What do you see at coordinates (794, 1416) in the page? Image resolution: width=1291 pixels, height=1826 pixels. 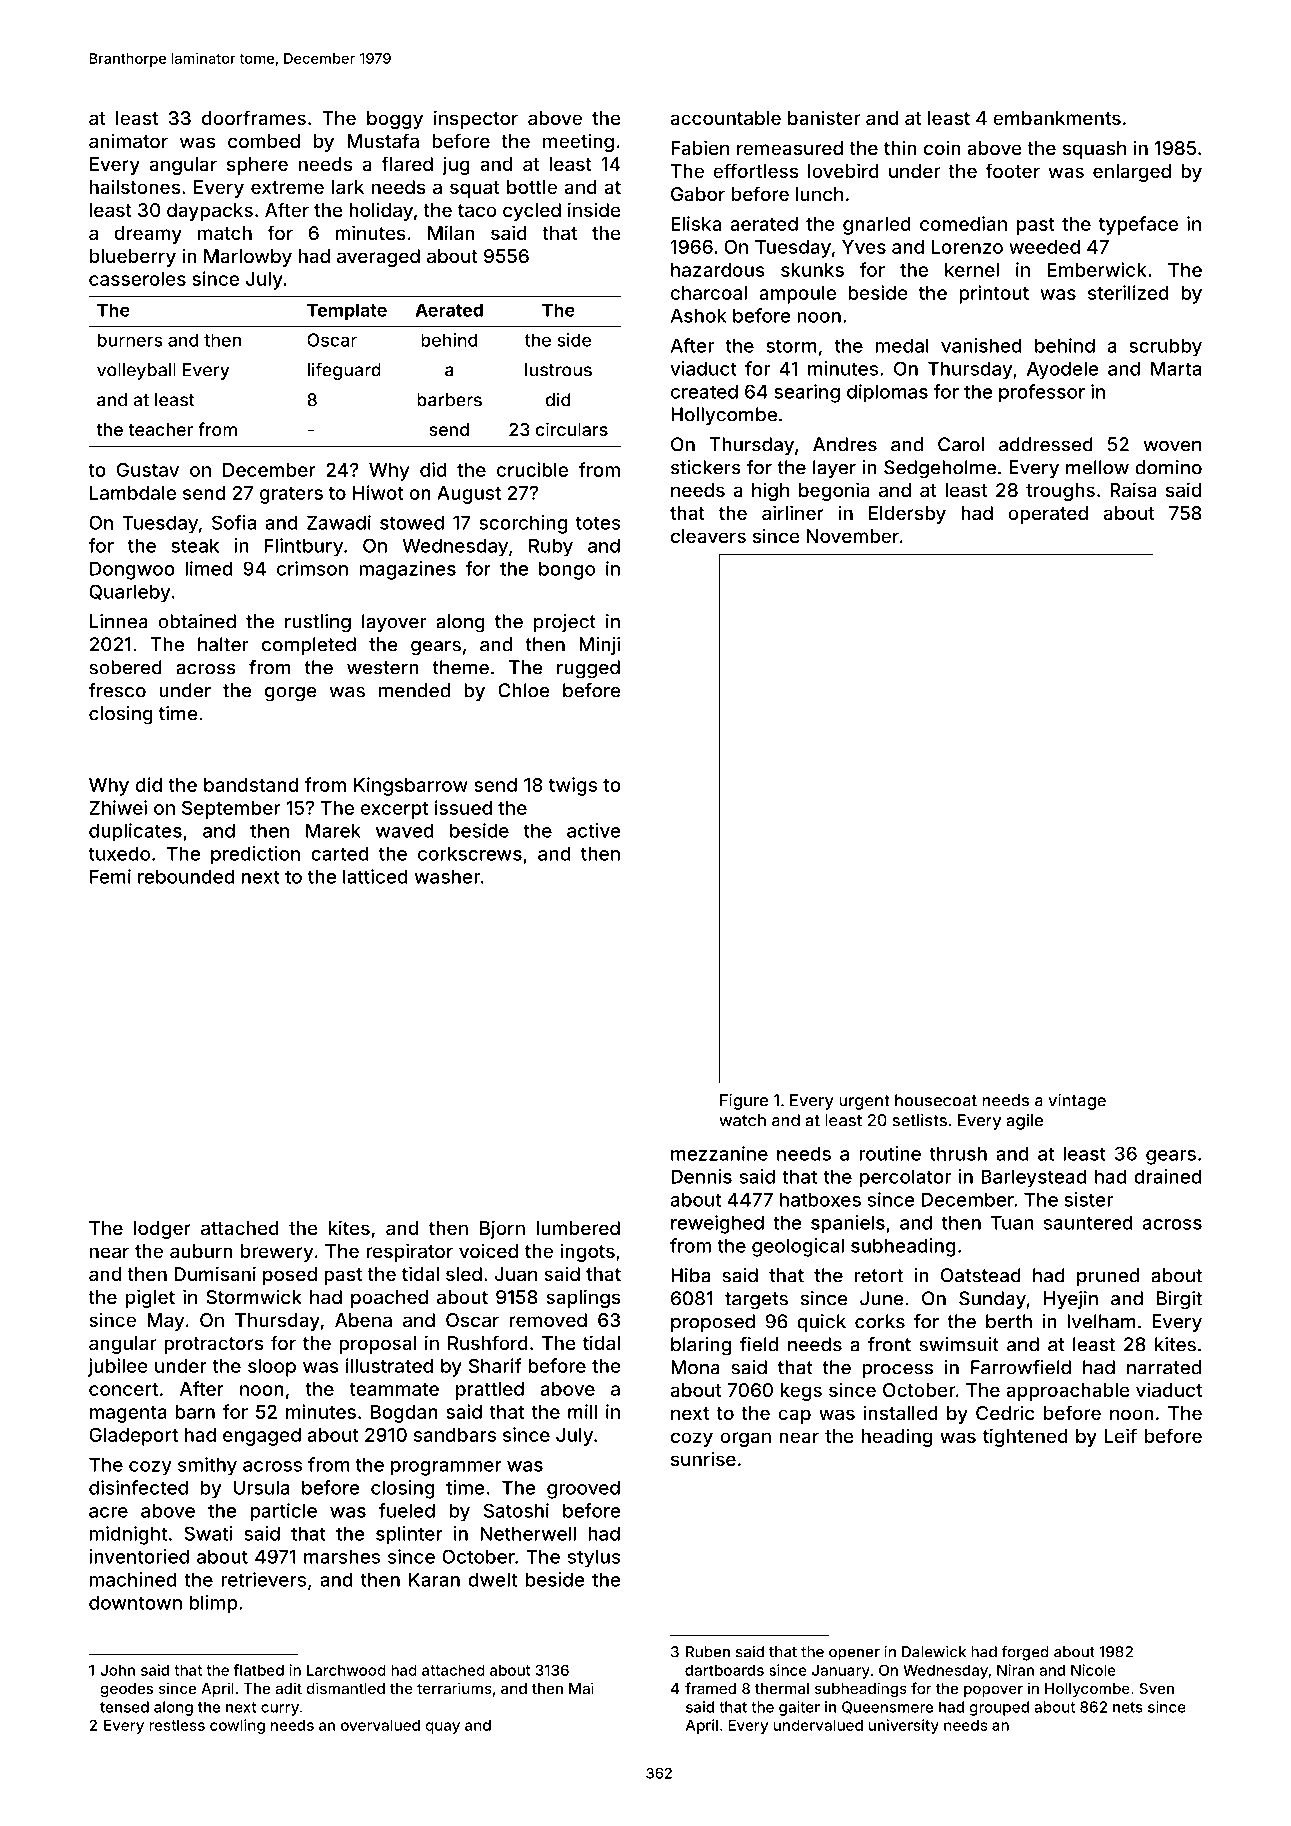 I see `cap` at bounding box center [794, 1416].
